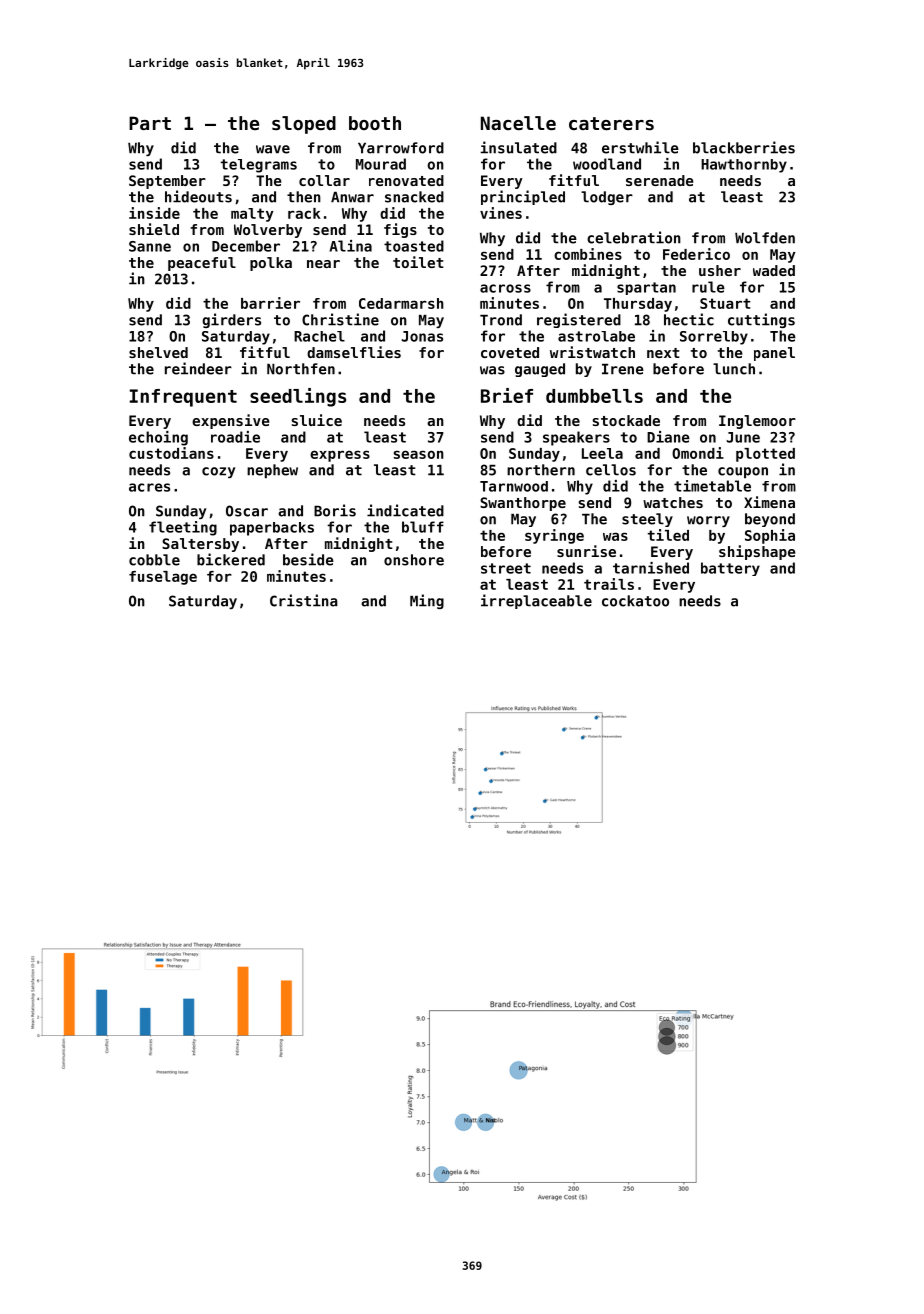 This page has height=1314, width=924. I want to click on then, so click(304, 197).
